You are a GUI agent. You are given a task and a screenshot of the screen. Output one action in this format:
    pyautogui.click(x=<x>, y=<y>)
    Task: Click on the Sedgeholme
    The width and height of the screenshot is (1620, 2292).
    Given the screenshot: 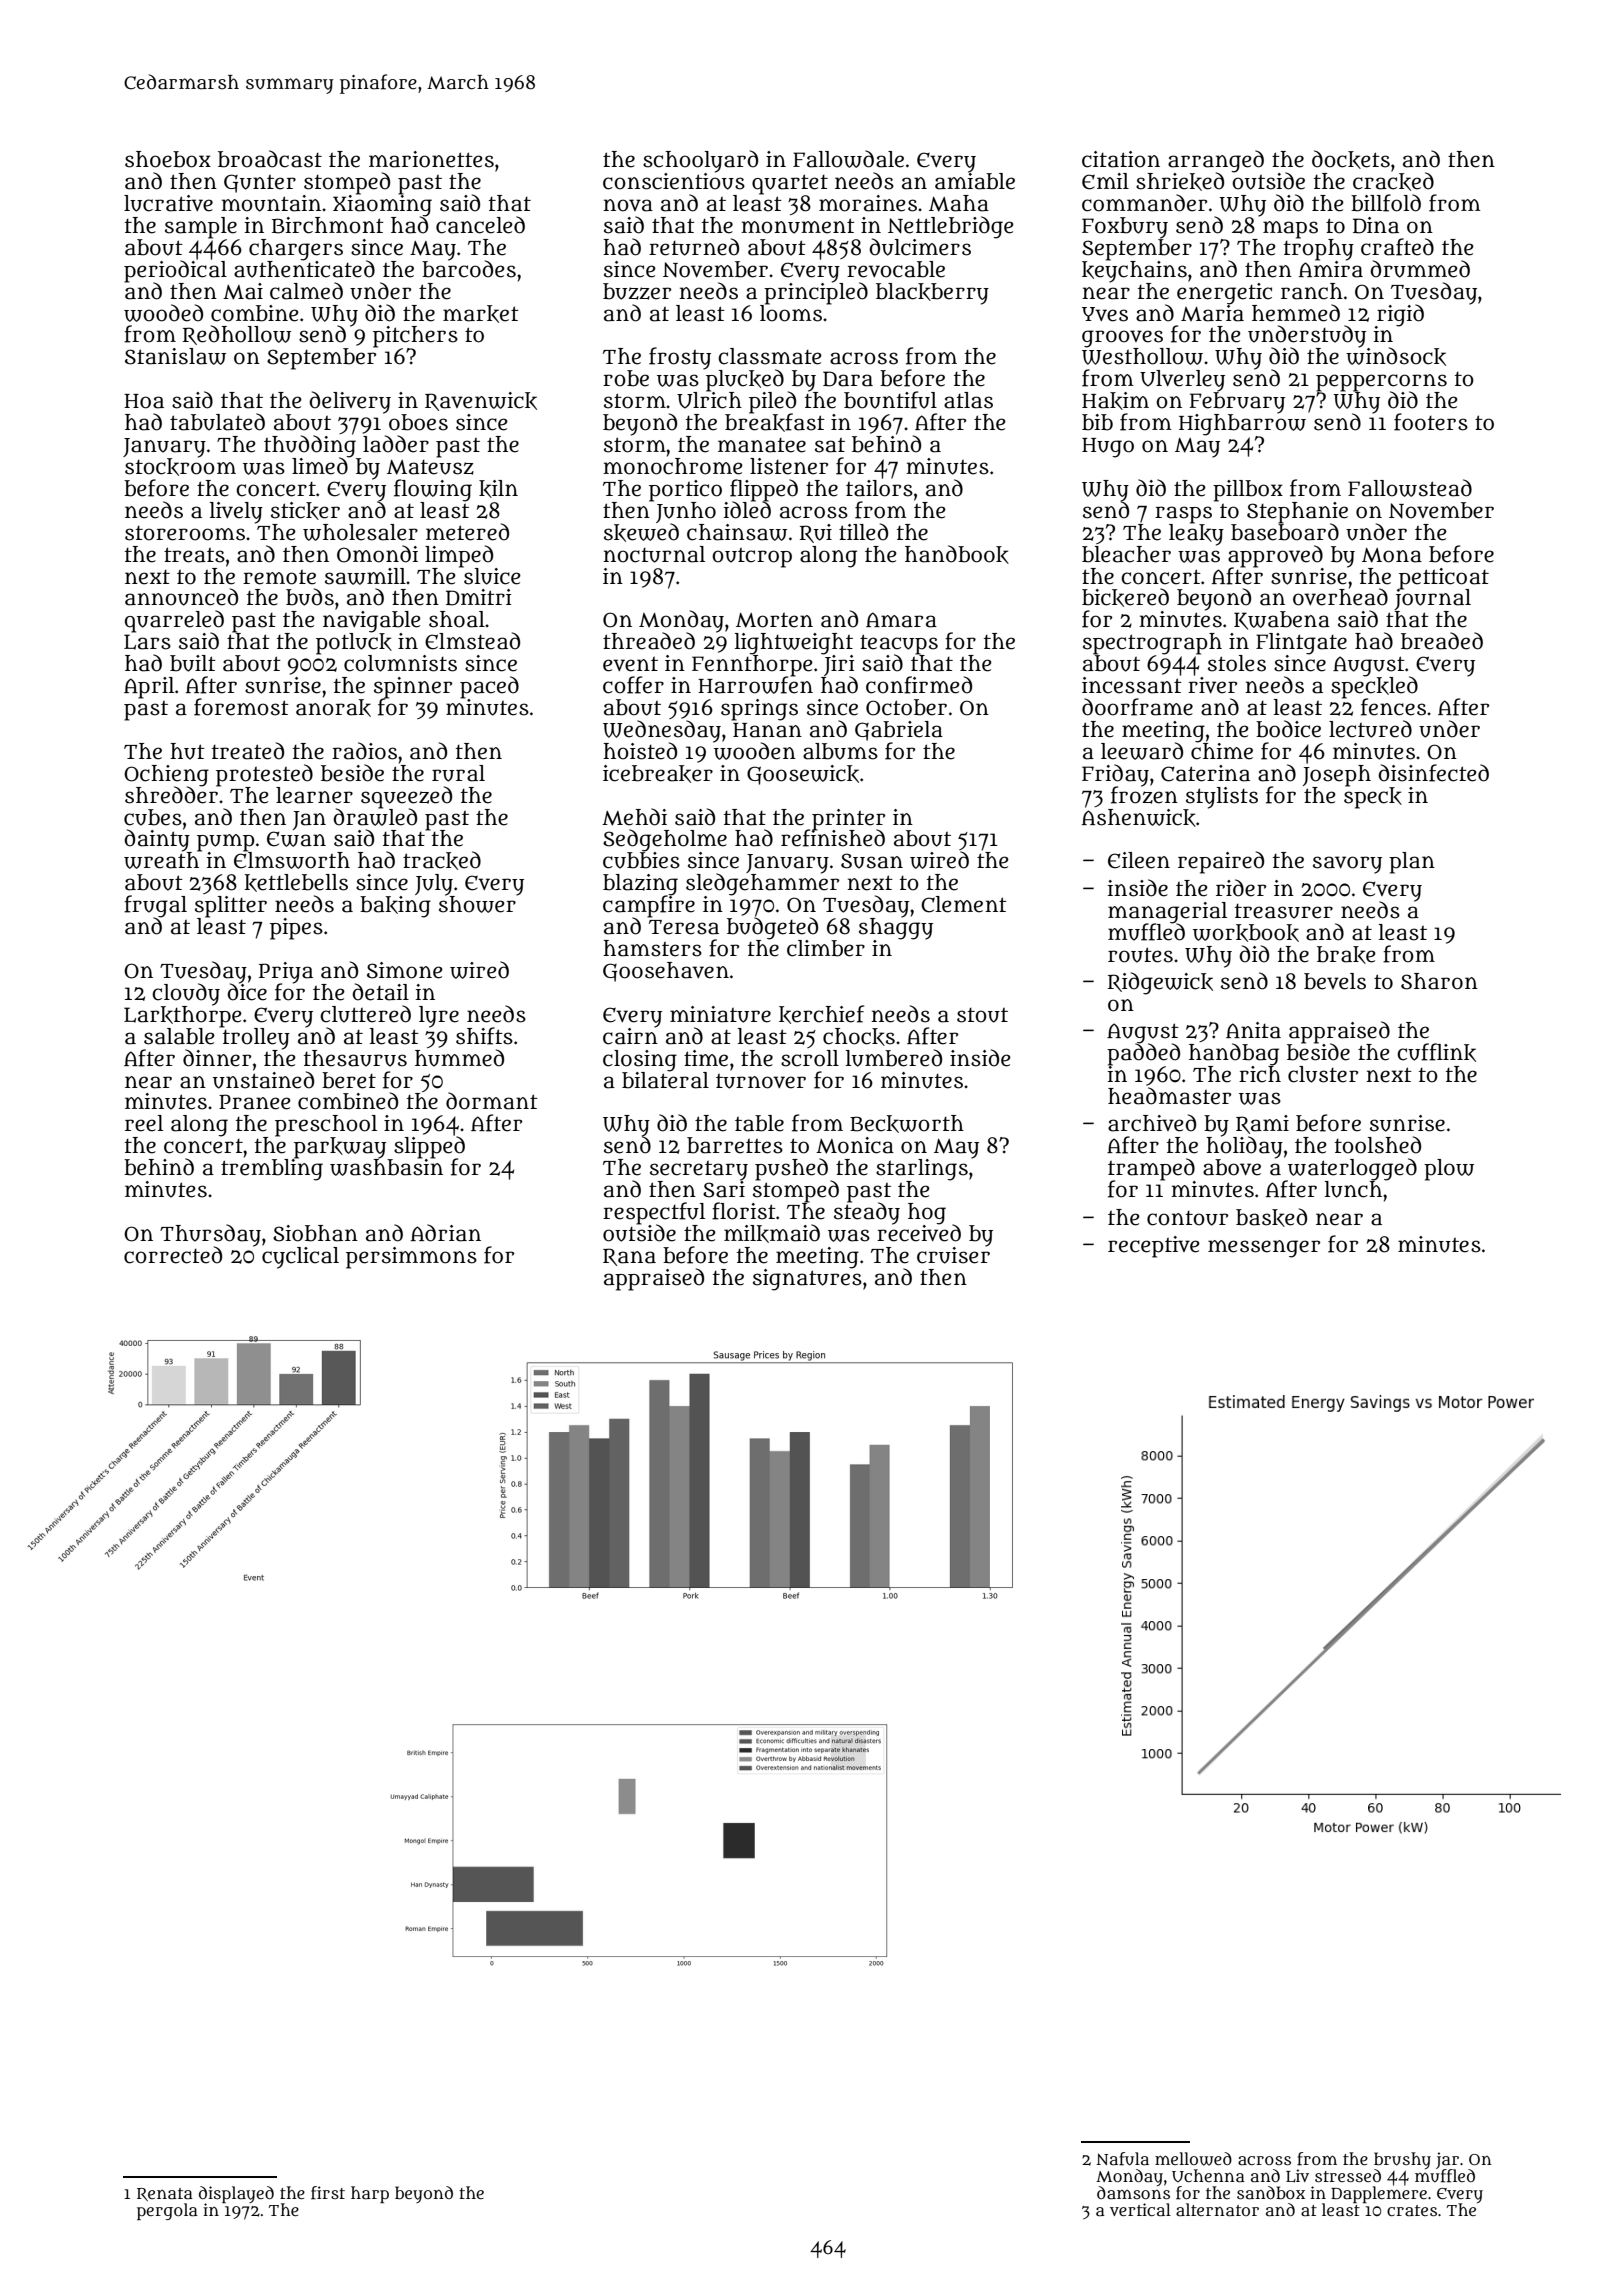 What is the action you would take?
    pyautogui.click(x=665, y=840)
